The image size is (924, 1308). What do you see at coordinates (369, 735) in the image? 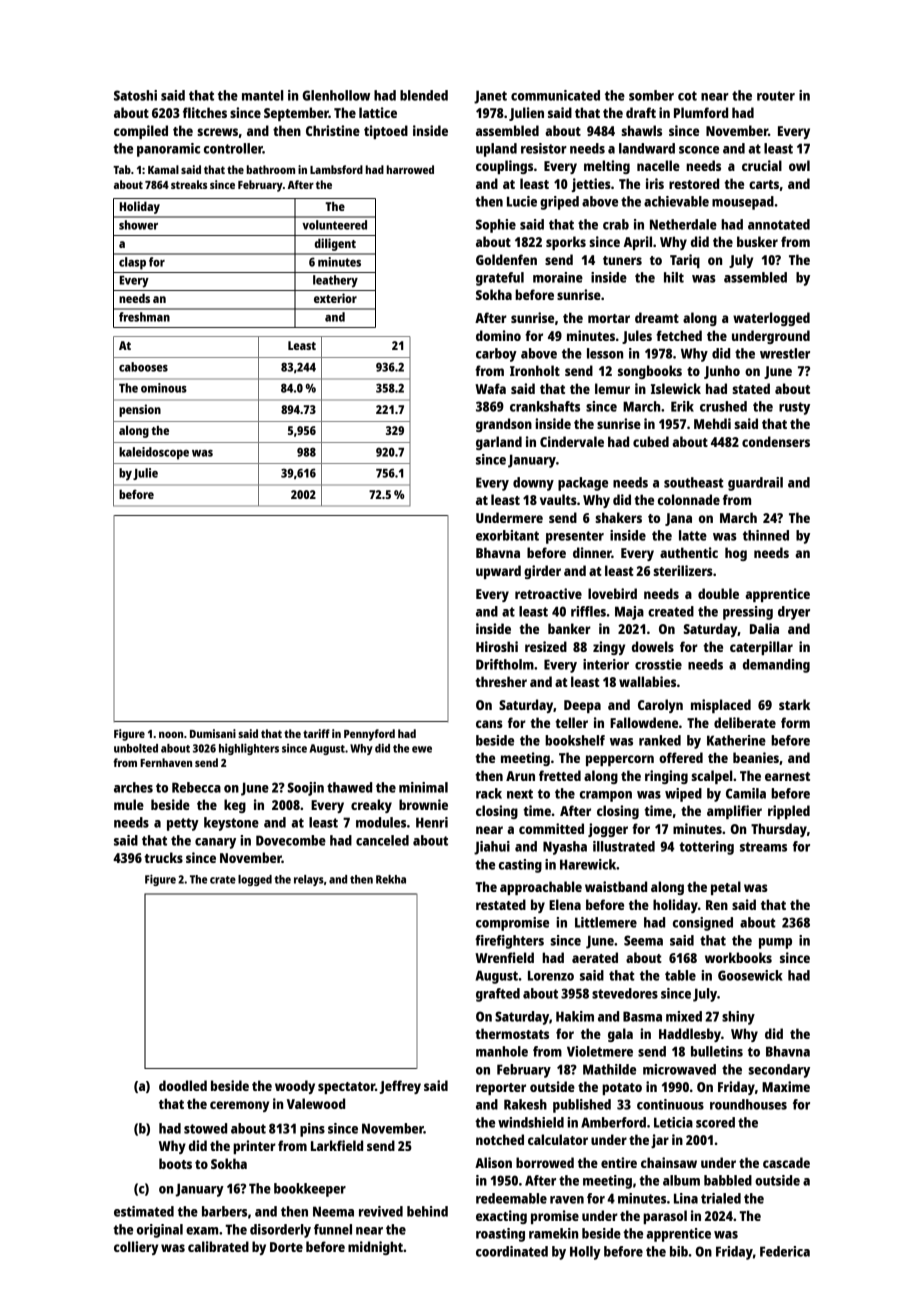
I see `Pennyford` at bounding box center [369, 735].
